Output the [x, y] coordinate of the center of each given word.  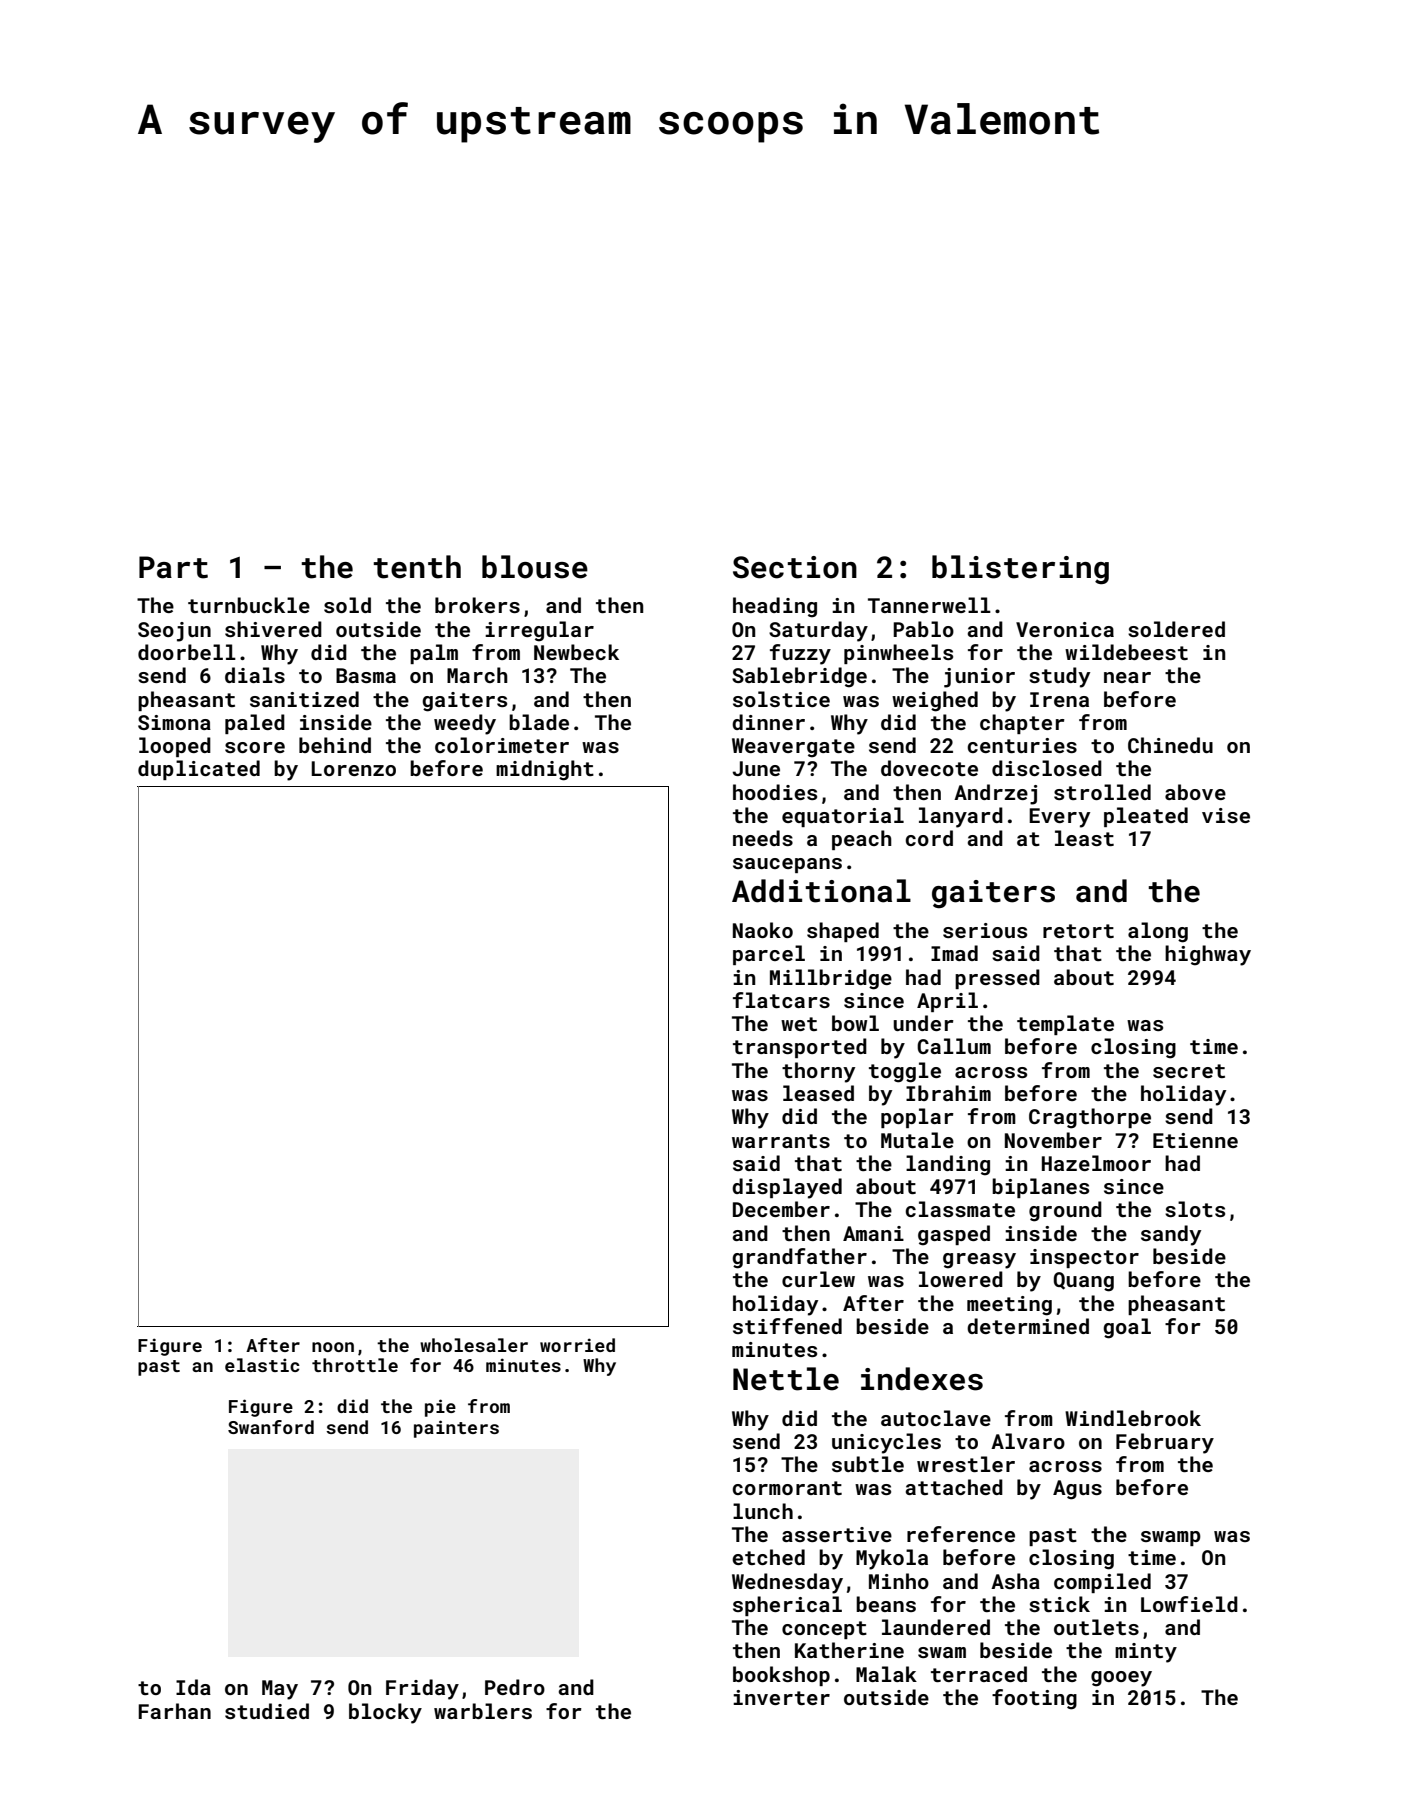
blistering [1020, 570]
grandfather [799, 1258]
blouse [535, 567]
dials [255, 675]
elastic [262, 1365]
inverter [781, 1697]
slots [1195, 1209]
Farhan [174, 1711]
